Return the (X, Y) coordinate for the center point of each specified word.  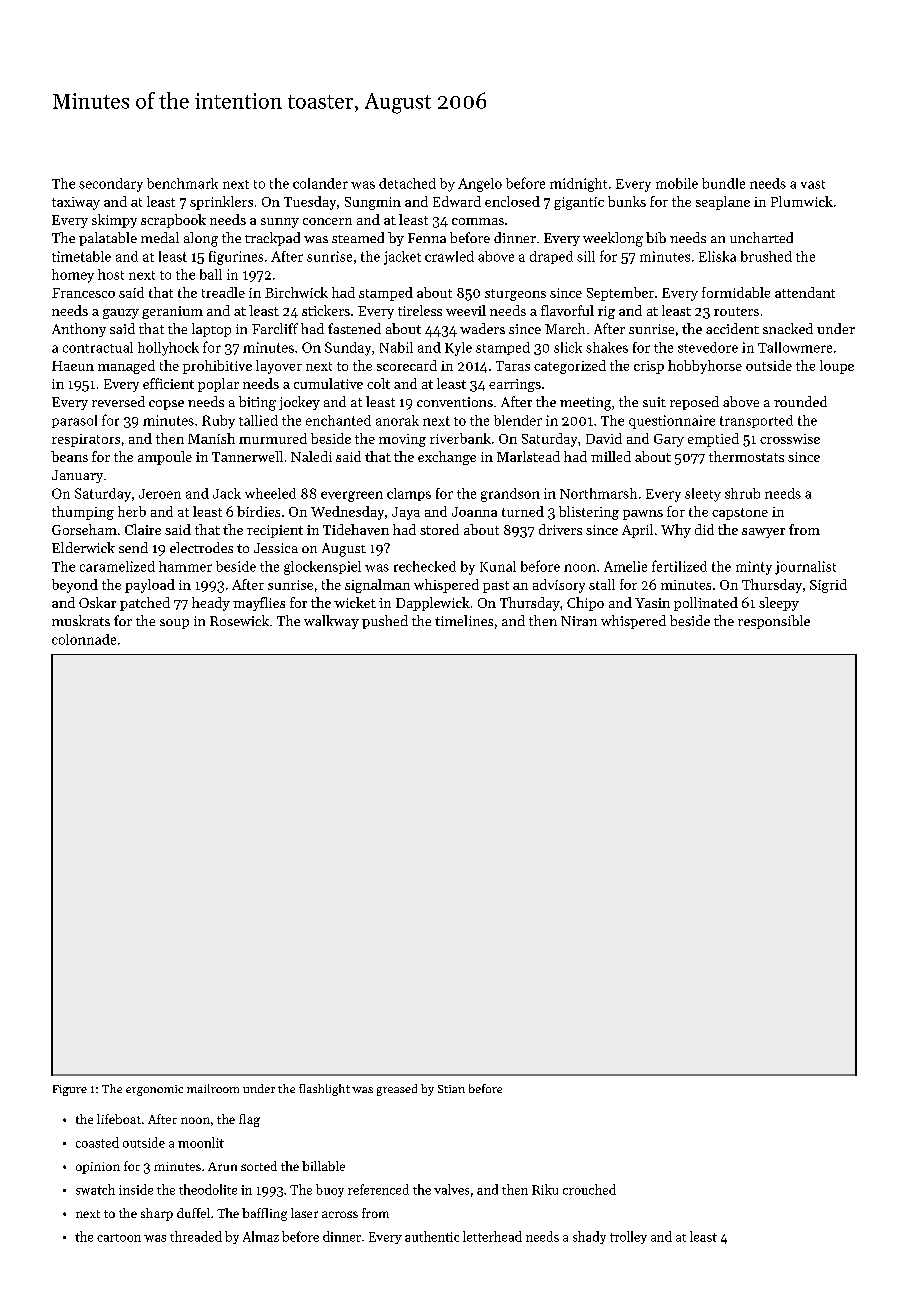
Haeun (73, 366)
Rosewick (239, 620)
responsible (774, 622)
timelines (464, 620)
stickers (326, 310)
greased (397, 1090)
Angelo (480, 185)
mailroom (213, 1088)
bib (656, 237)
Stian (451, 1089)
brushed (766, 256)
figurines (236, 258)
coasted (97, 1142)
